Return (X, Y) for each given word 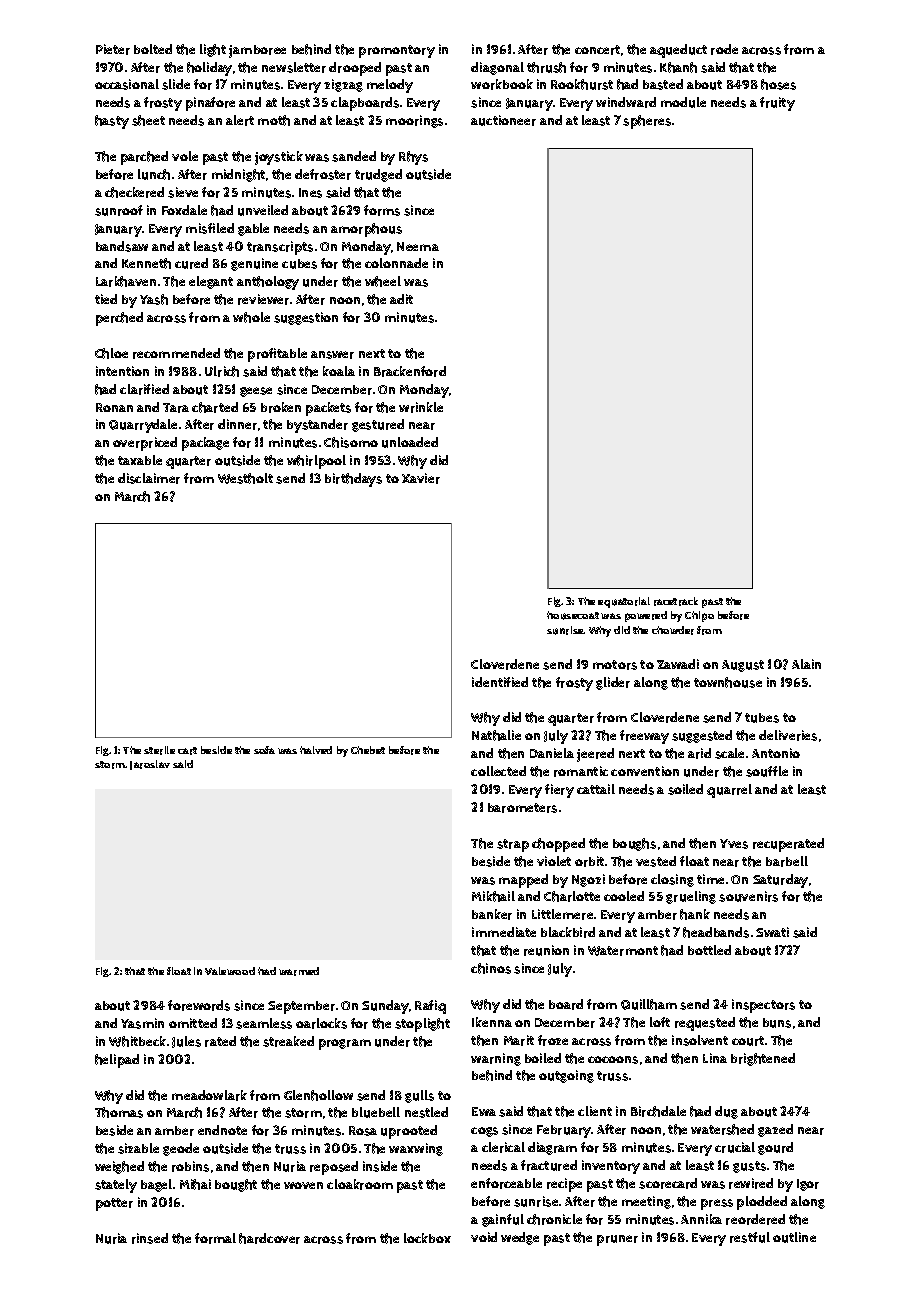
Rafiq (430, 1007)
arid (699, 753)
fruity (777, 104)
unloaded (410, 442)
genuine (254, 264)
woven (303, 1185)
